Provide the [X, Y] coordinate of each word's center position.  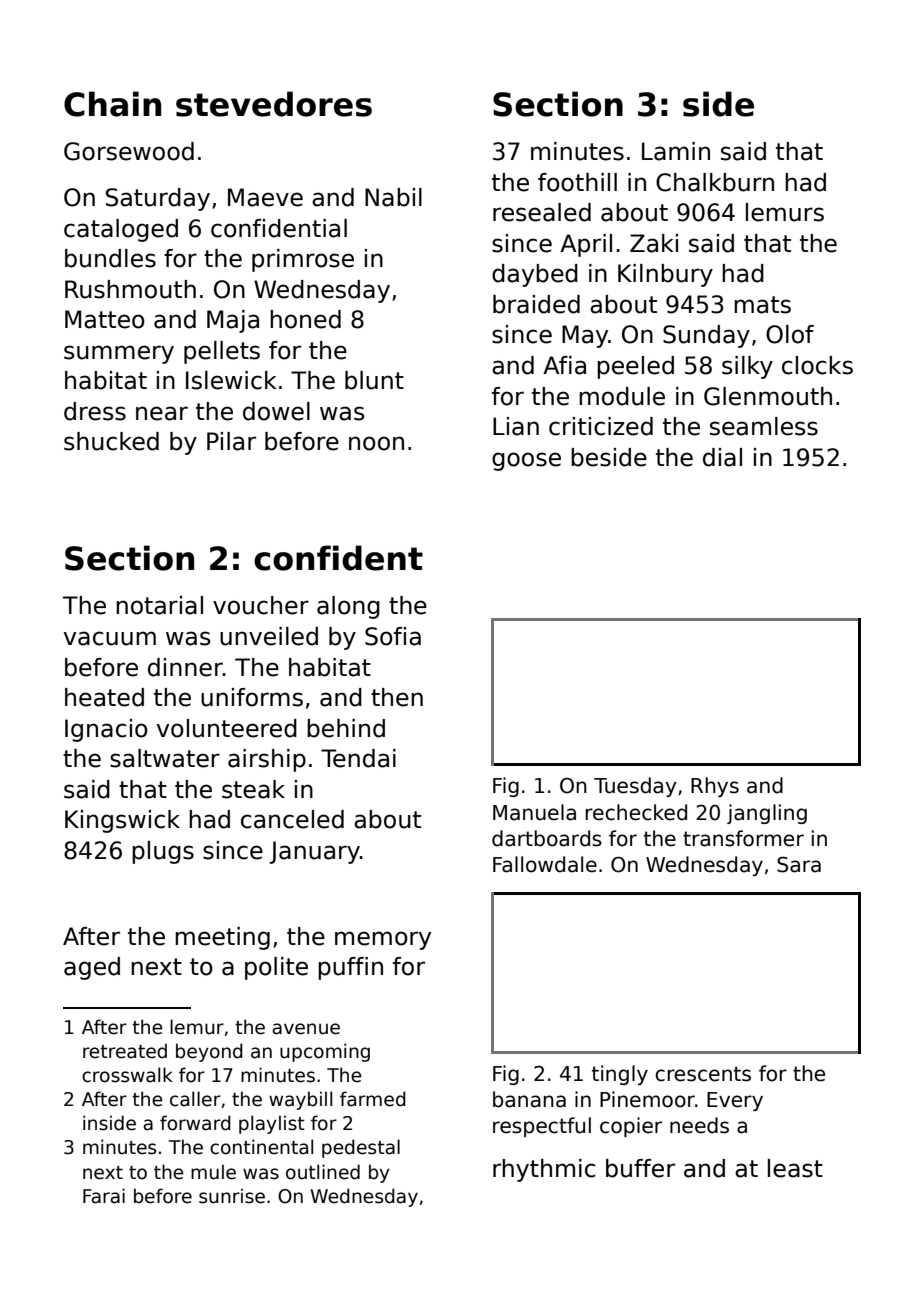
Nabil [393, 197]
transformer [743, 838]
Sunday [706, 336]
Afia [564, 365]
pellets [222, 352]
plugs [163, 852]
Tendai [358, 758]
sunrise [232, 1196]
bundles [110, 258]
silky [747, 367]
